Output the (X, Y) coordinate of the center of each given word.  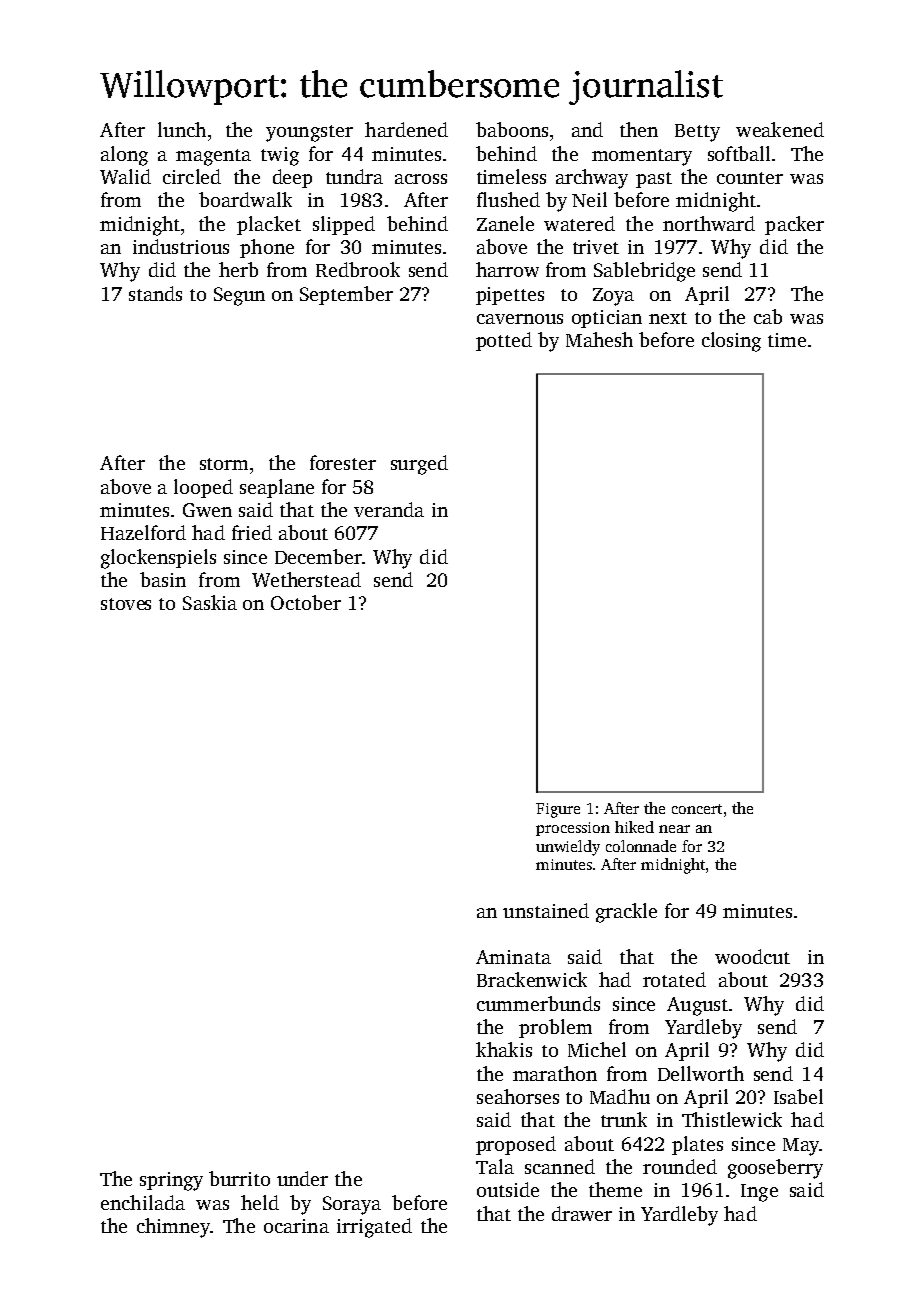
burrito (239, 1178)
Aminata (513, 957)
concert (697, 809)
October (306, 602)
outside (508, 1189)
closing (731, 342)
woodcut (752, 956)
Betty (697, 133)
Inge (759, 1193)
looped (203, 488)
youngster (309, 133)
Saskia (210, 602)
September (346, 295)
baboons (512, 129)
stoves (126, 604)
